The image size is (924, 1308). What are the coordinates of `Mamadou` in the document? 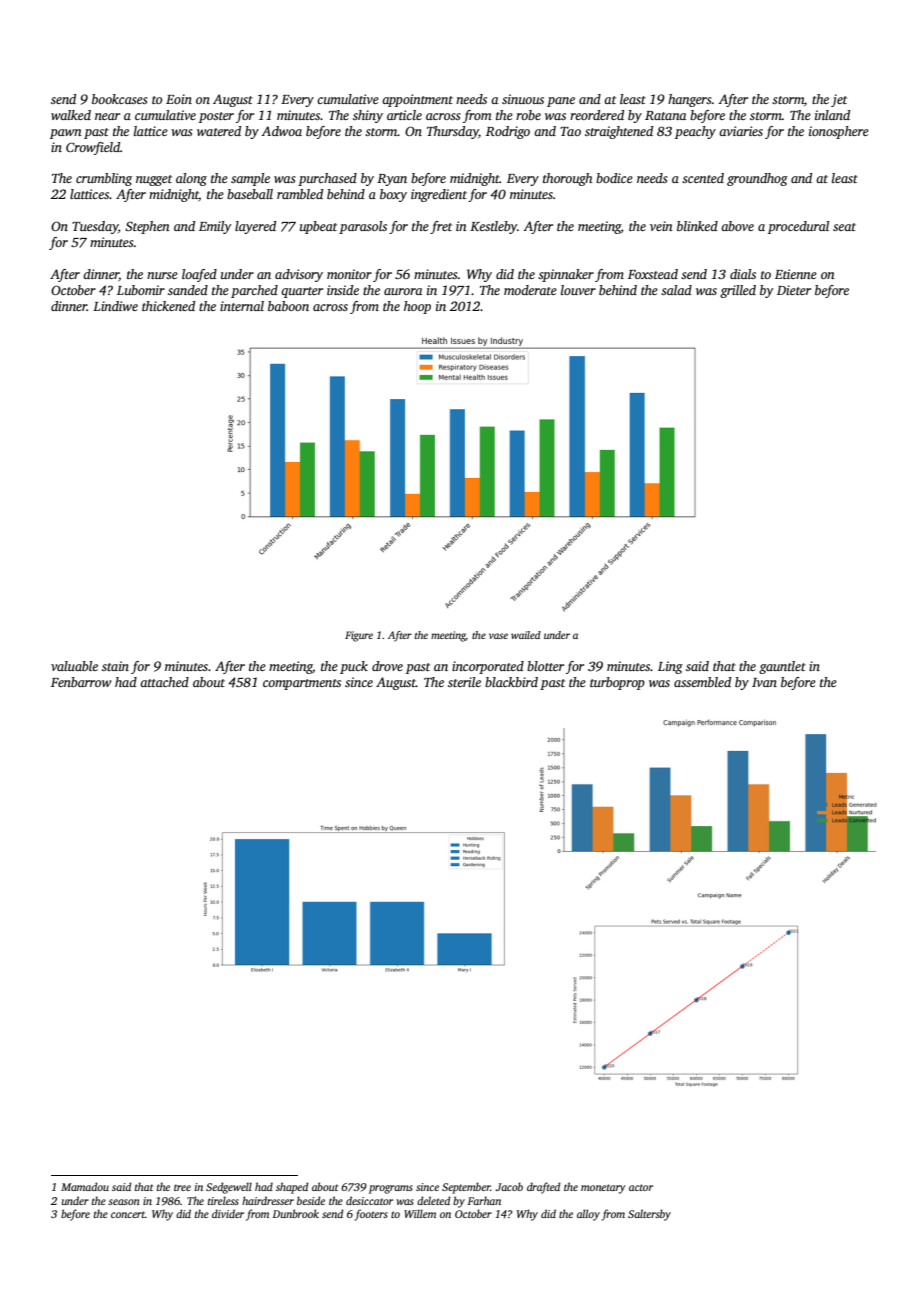 It's located at (85, 1186).
